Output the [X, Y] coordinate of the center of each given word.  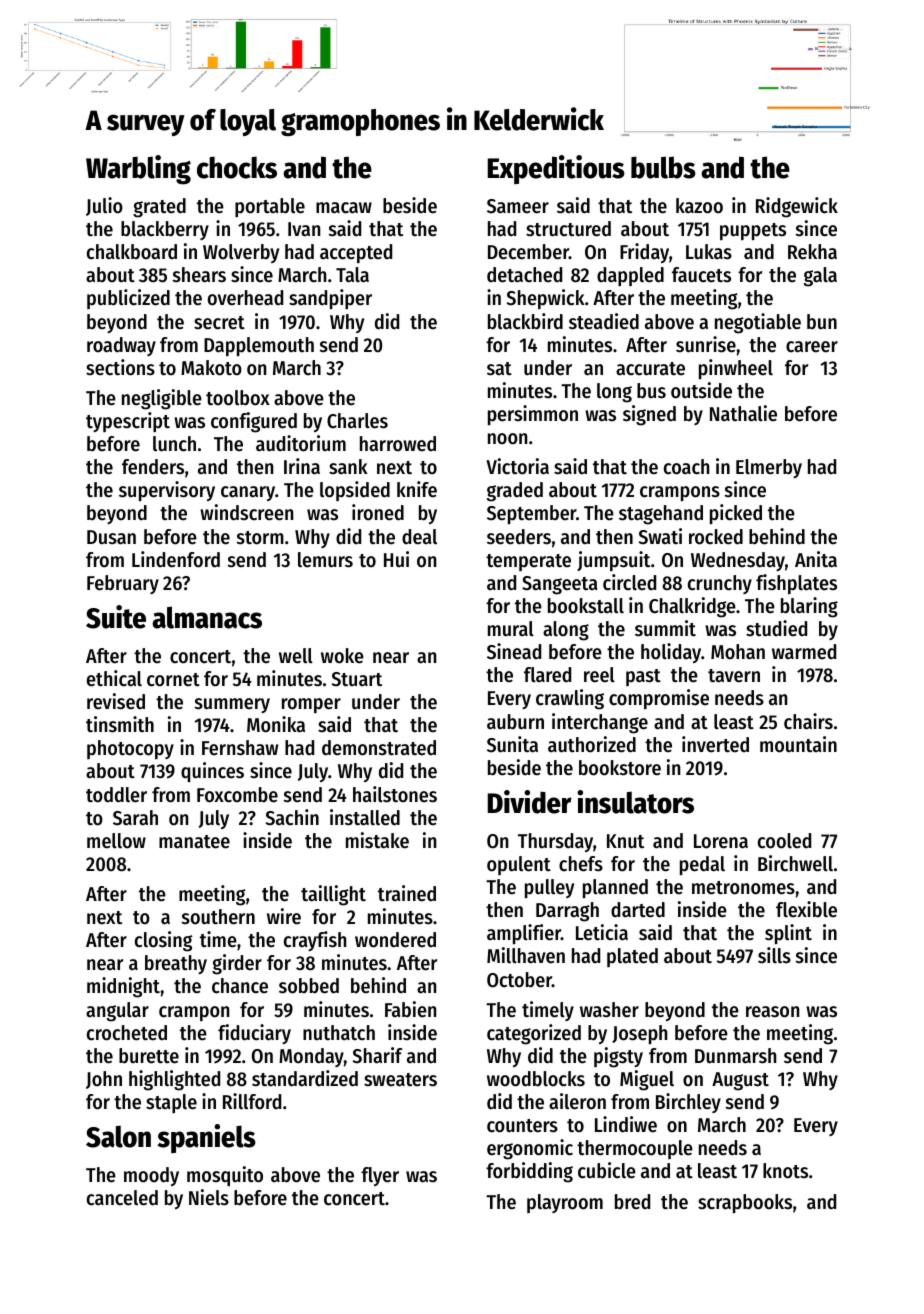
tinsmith [120, 724]
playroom [565, 1203]
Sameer [518, 206]
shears [199, 275]
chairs [808, 721]
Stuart [356, 679]
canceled [122, 1198]
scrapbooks [745, 1204]
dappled [630, 276]
